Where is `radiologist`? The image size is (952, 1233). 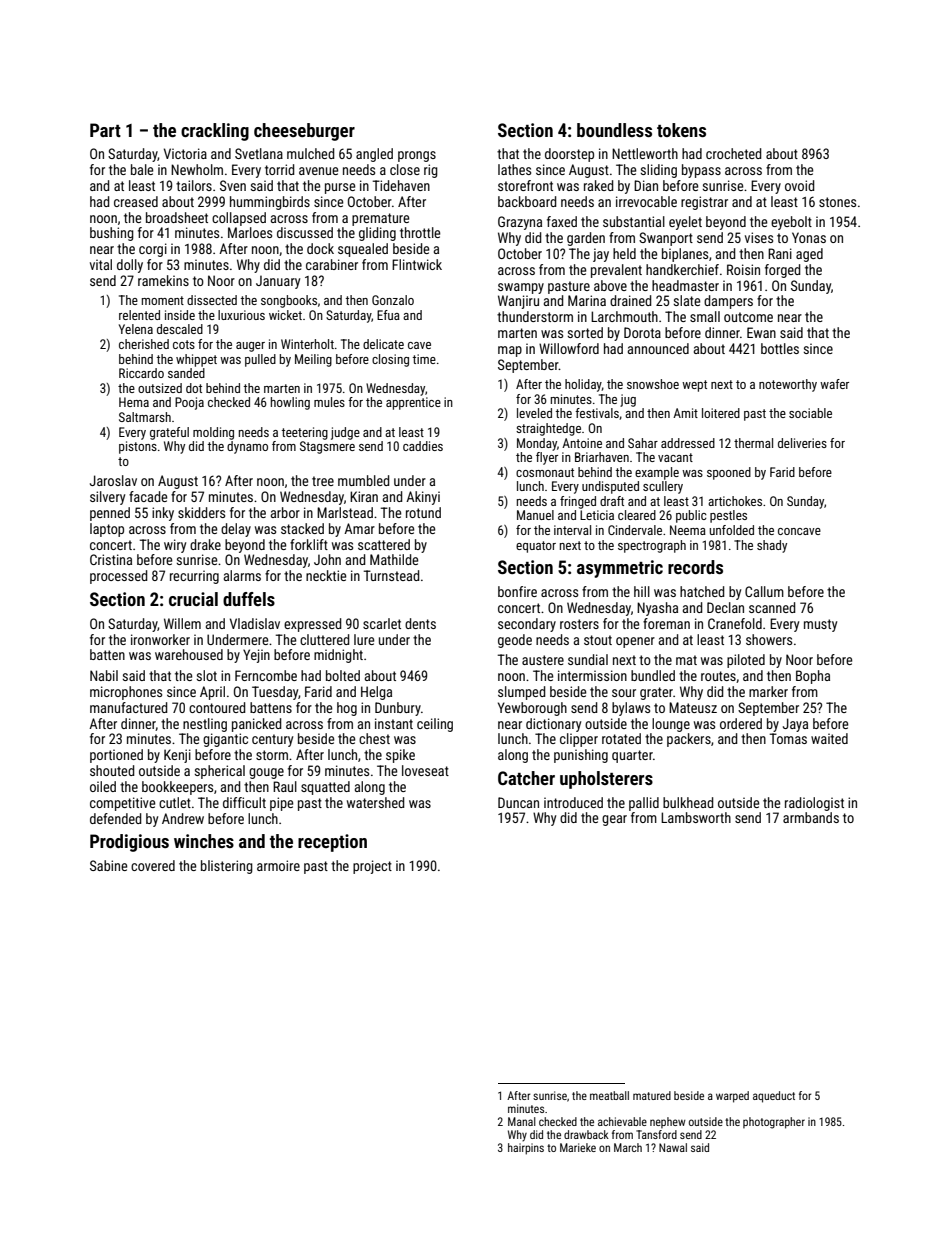 radiologist is located at coordinates (814, 804).
